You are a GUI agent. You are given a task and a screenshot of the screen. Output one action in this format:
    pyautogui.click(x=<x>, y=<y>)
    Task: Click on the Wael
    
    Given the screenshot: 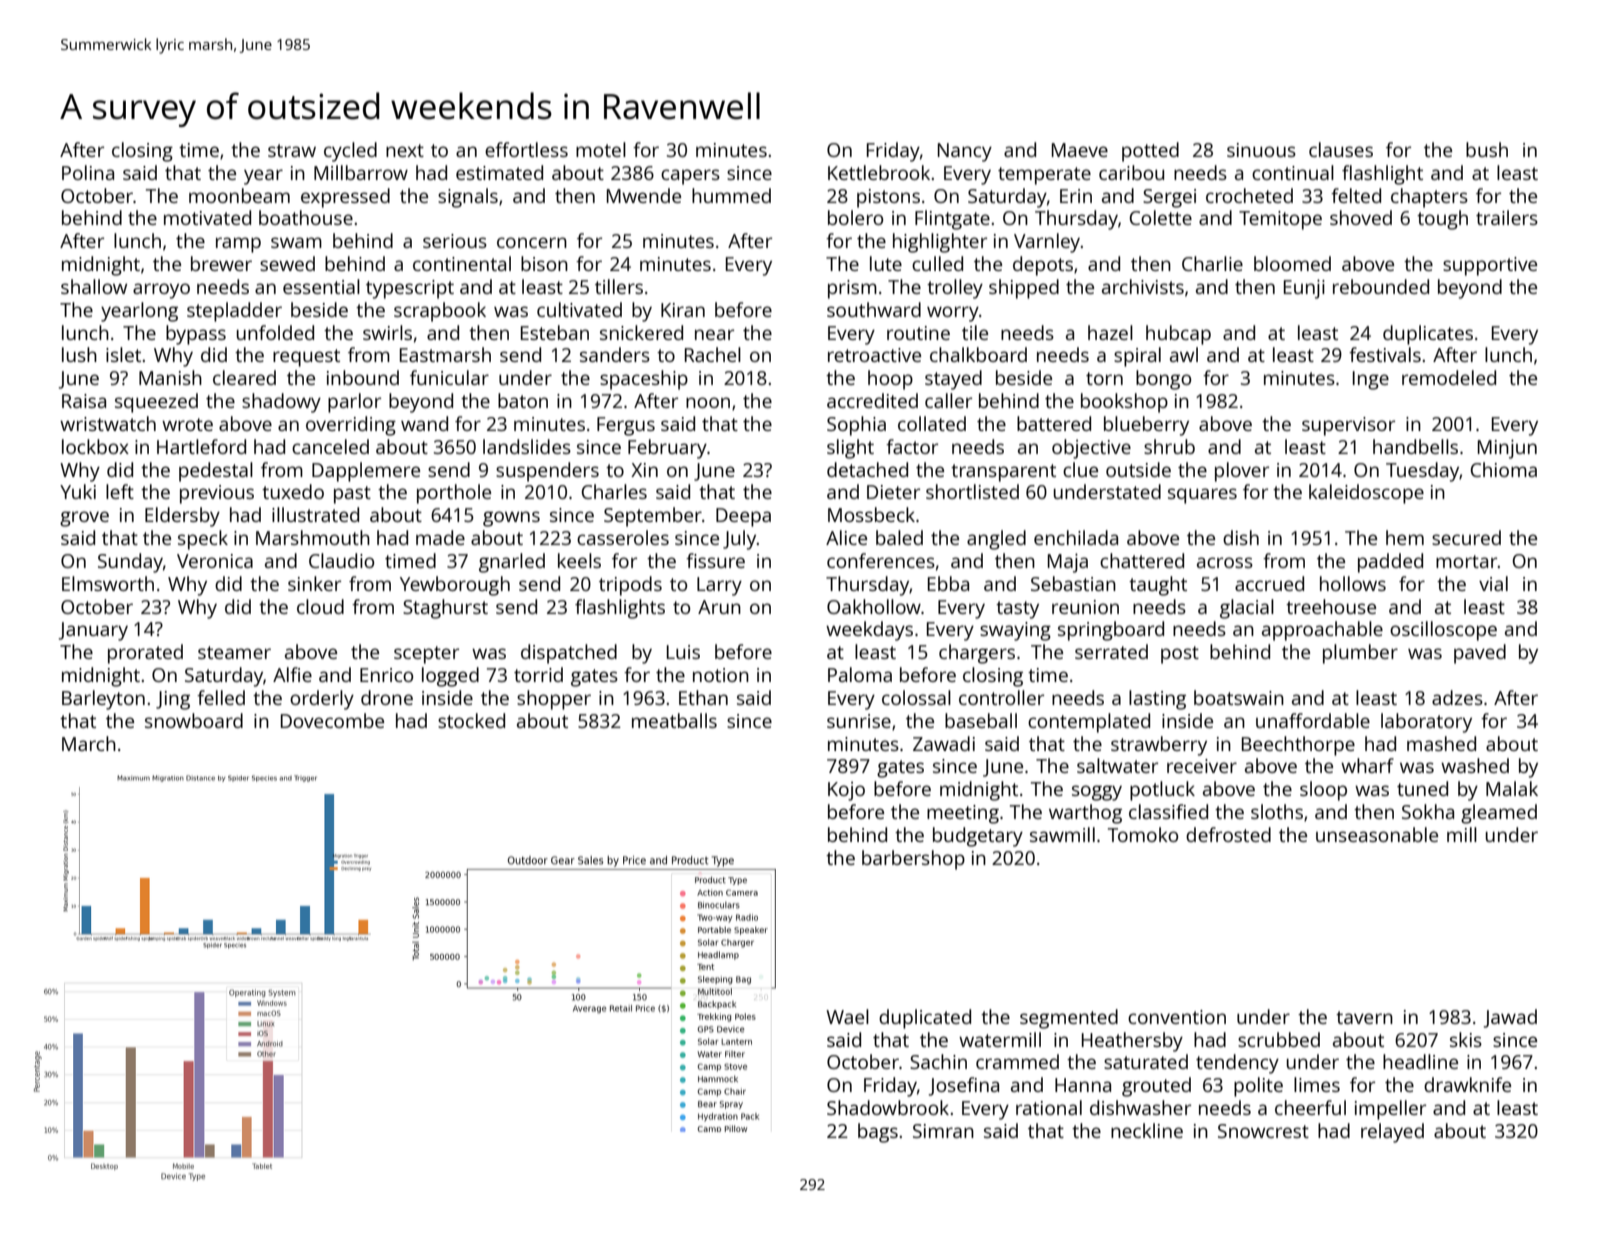 What is the action you would take?
    pyautogui.click(x=847, y=1016)
